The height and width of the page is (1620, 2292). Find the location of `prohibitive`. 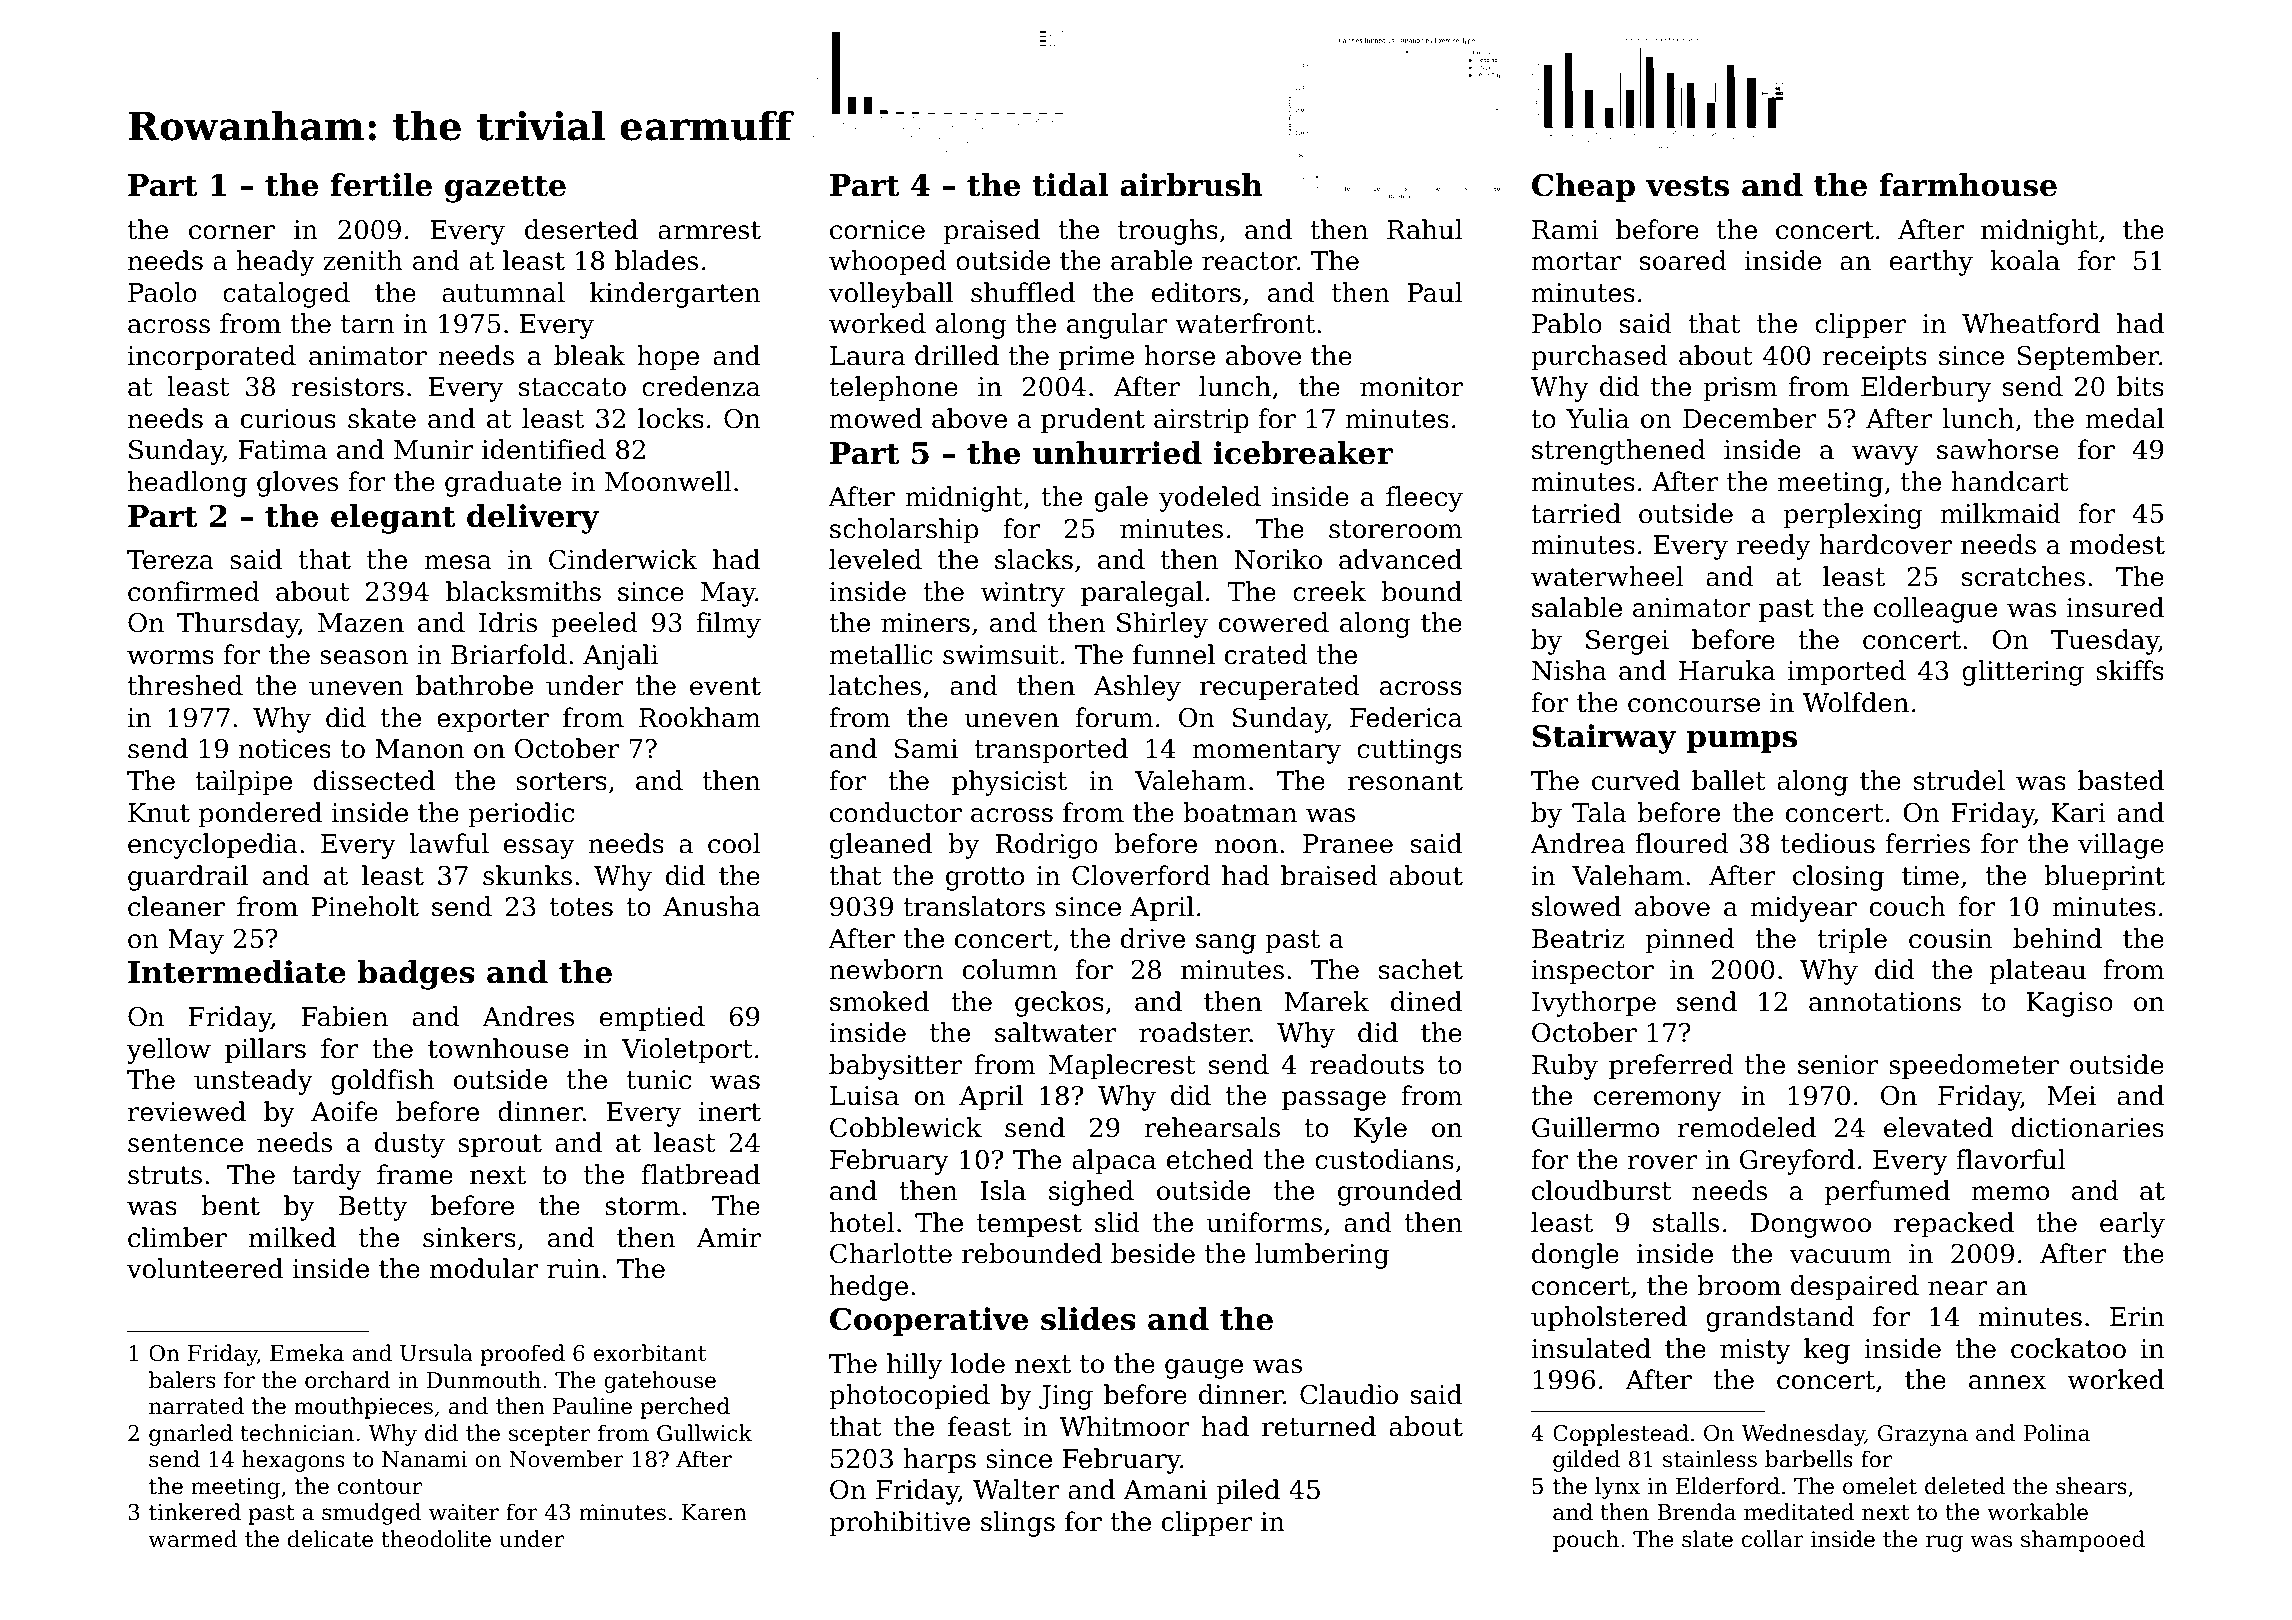

prohibitive is located at coordinates (899, 1524).
